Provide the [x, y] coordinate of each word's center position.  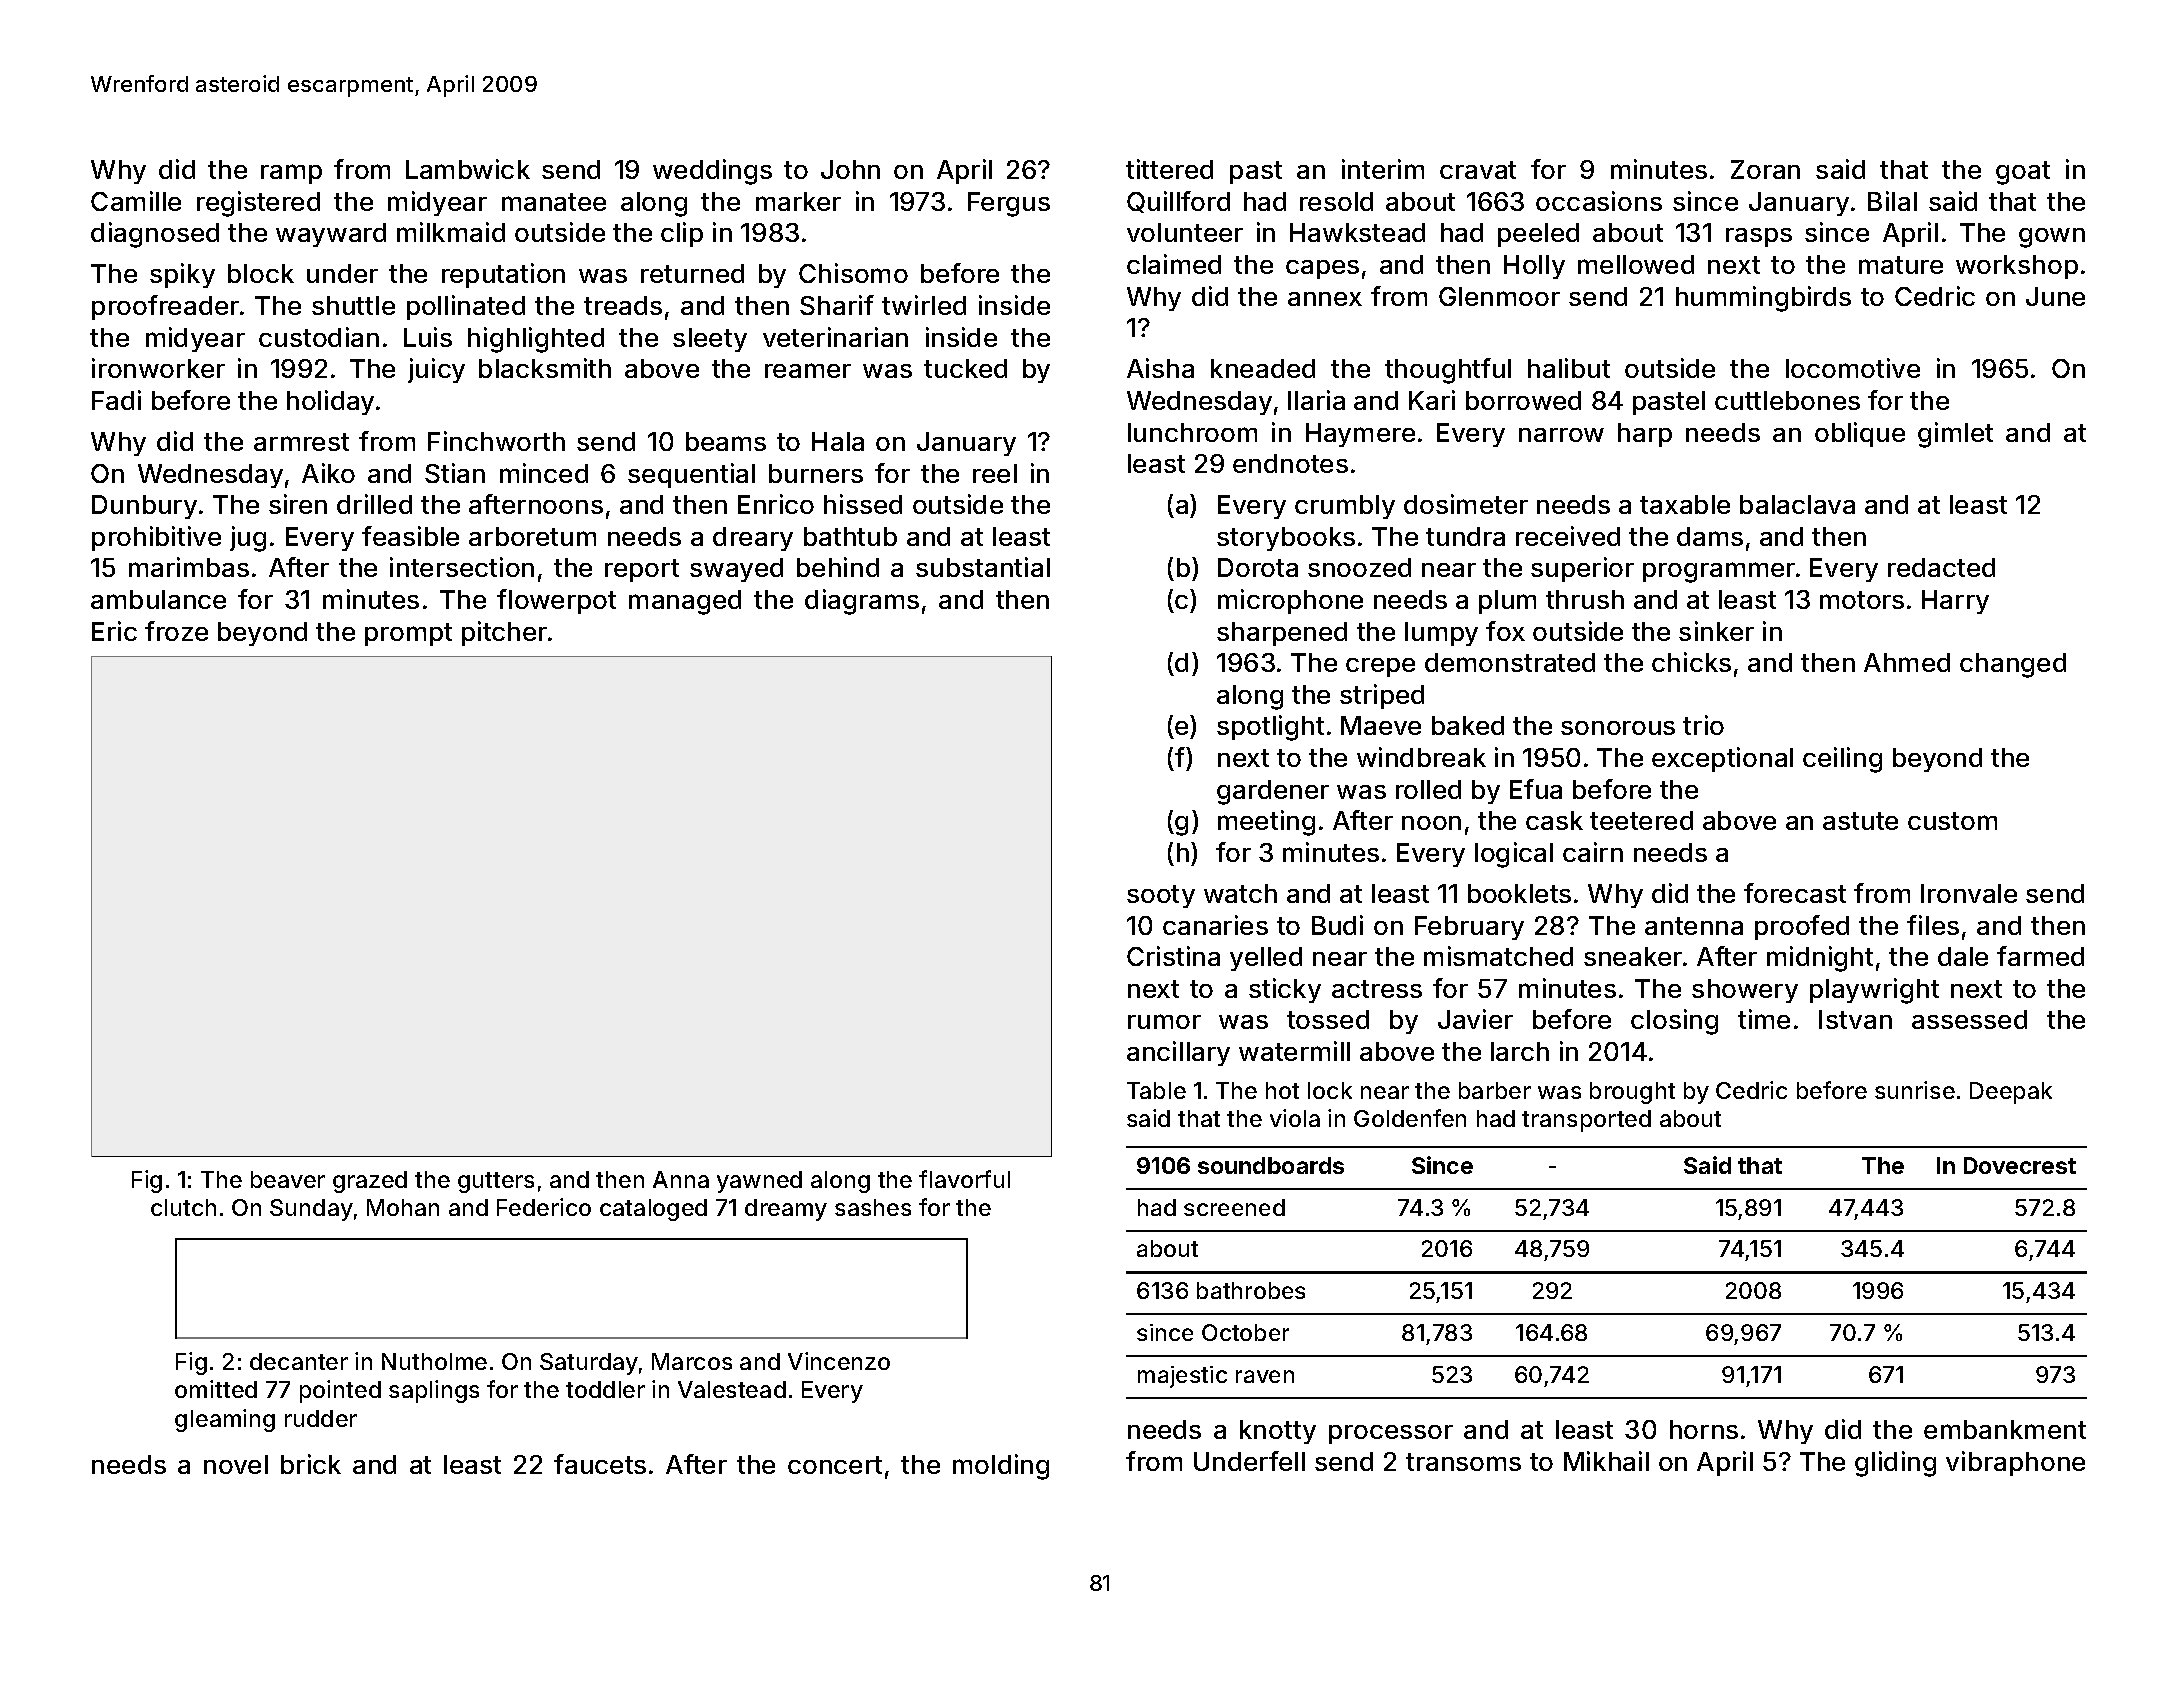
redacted [1941, 567]
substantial [983, 567]
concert [835, 1465]
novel [236, 1464]
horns [1704, 1429]
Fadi [116, 400]
